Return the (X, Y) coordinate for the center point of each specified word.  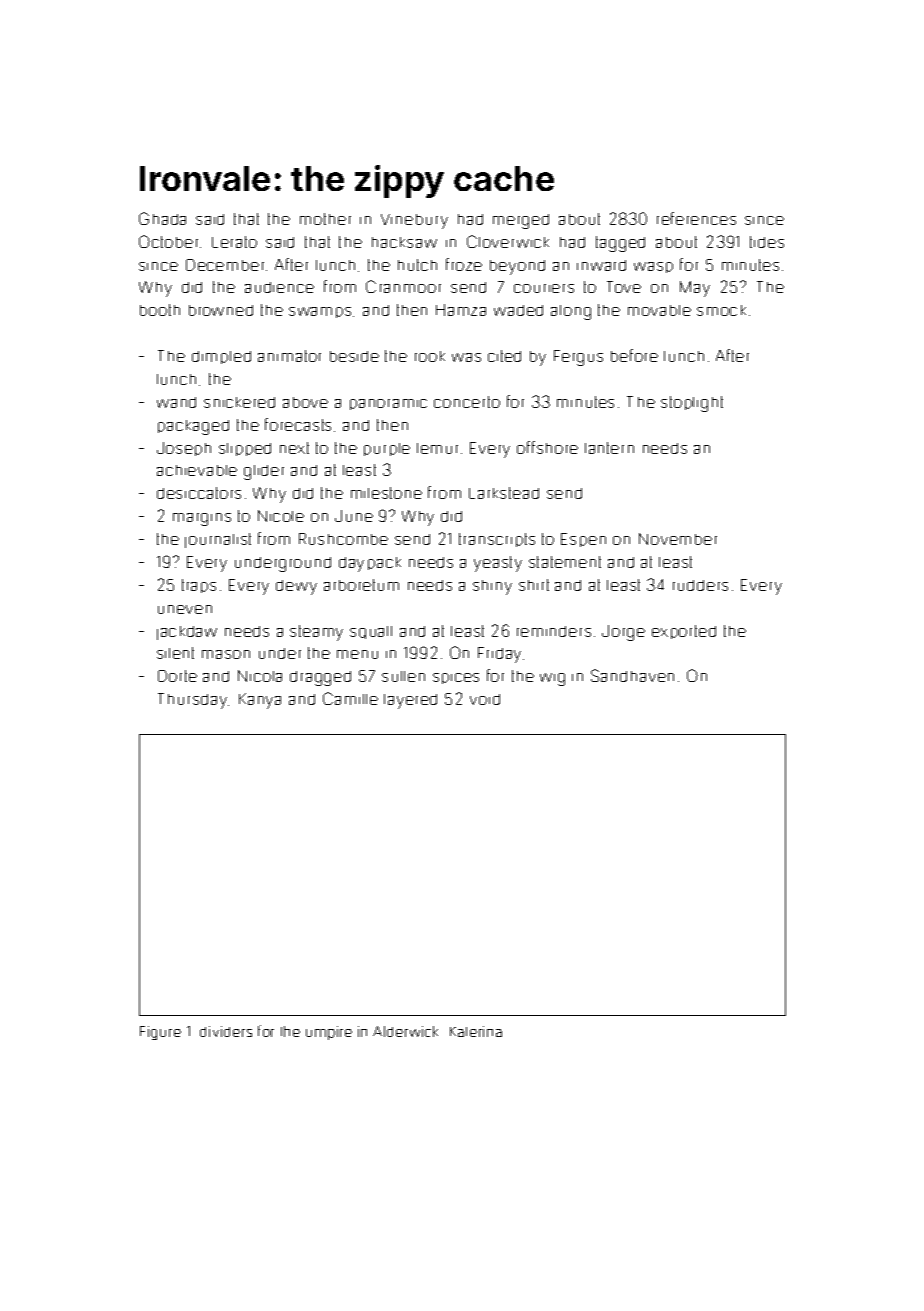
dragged (320, 678)
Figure (160, 1033)
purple (387, 449)
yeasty (498, 564)
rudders (700, 585)
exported (684, 632)
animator (289, 356)
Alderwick (405, 1031)
